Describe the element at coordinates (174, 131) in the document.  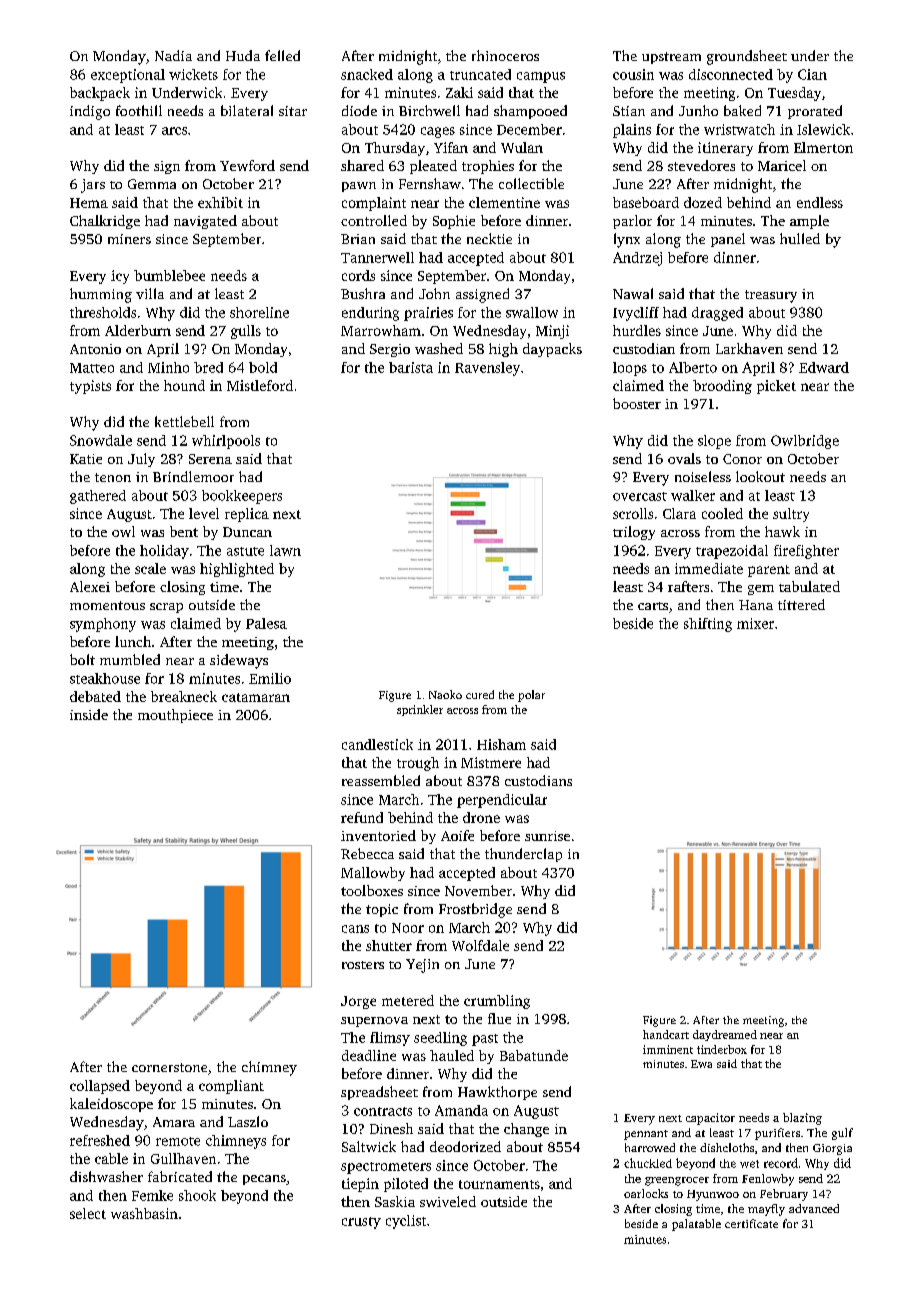
I see `arcs` at that location.
